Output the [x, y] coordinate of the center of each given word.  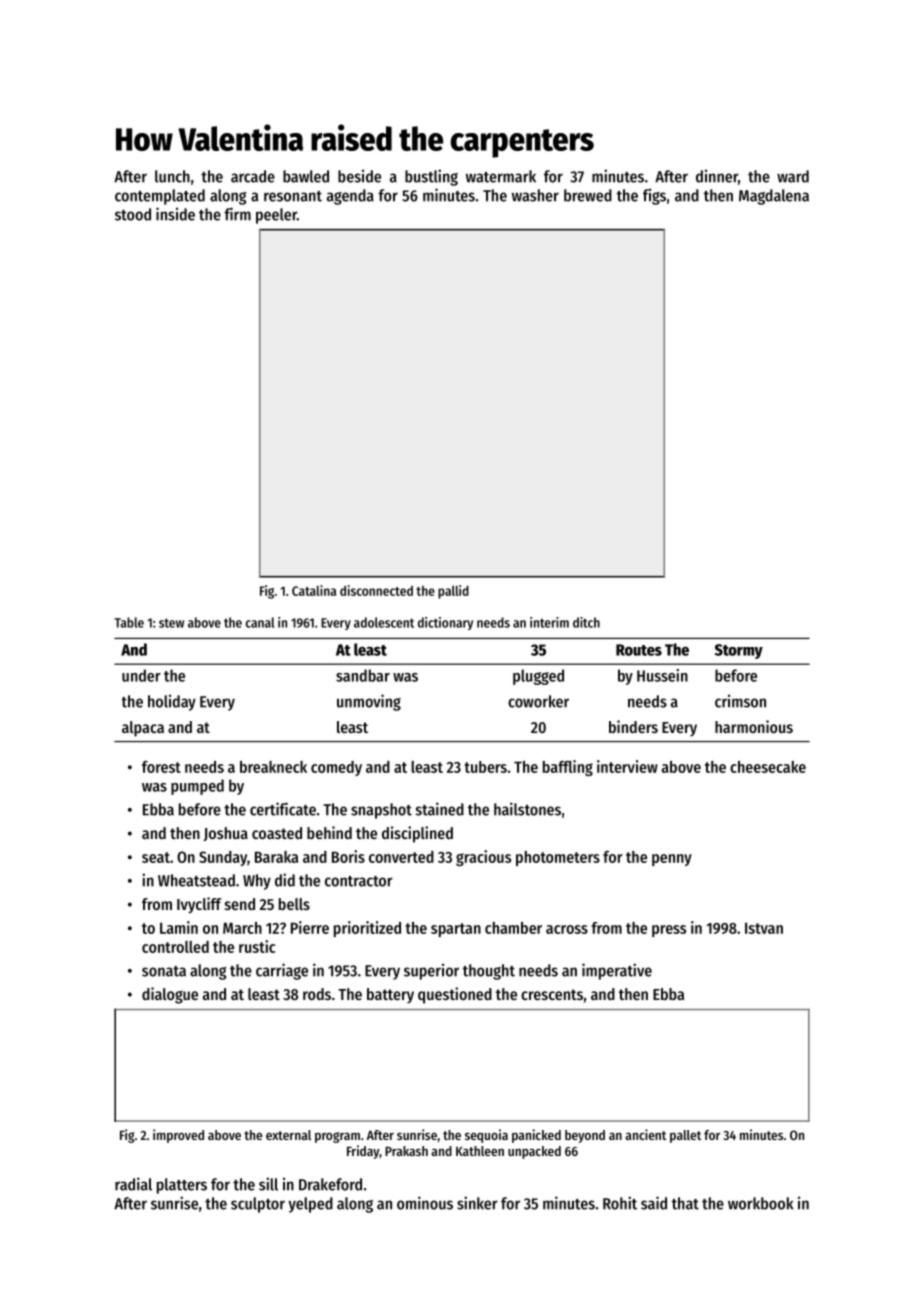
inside [175, 214]
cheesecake [768, 767]
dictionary [445, 623]
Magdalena [774, 197]
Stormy [739, 651]
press [669, 931]
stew [171, 623]
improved [178, 1136]
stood [133, 214]
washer [535, 195]
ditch [586, 622]
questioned [455, 995]
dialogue [170, 995]
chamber [513, 928]
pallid [453, 592]
